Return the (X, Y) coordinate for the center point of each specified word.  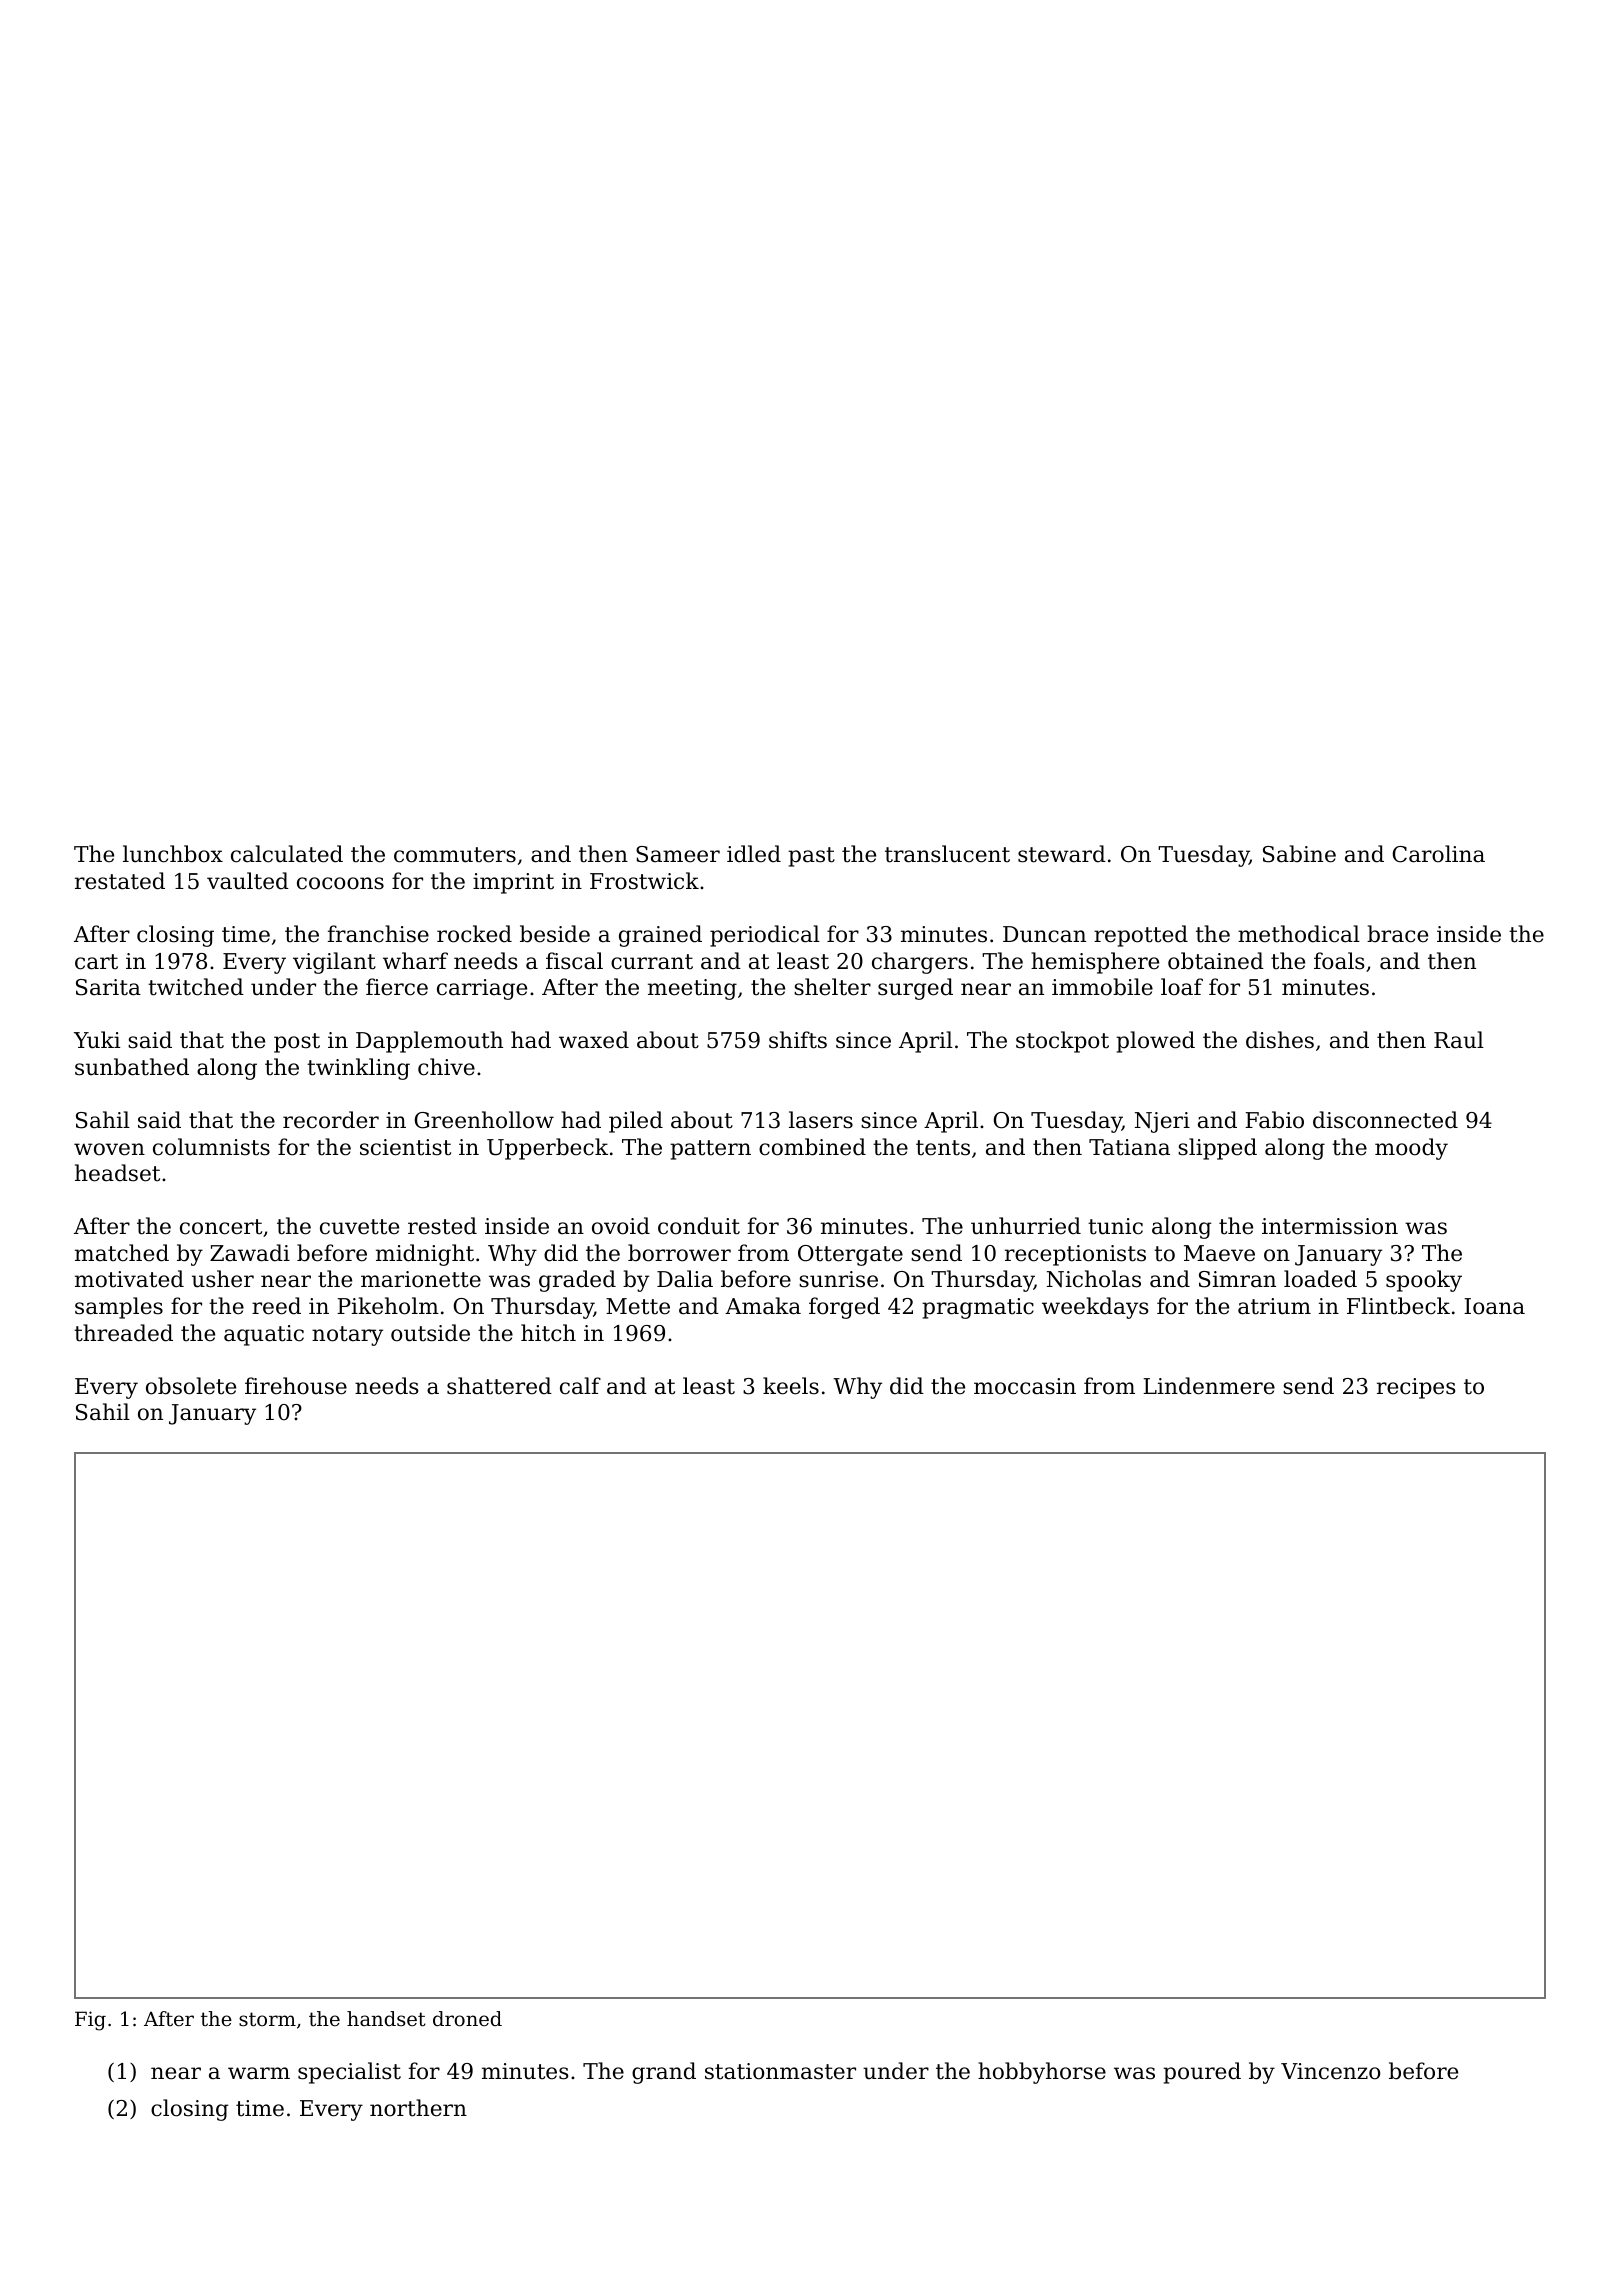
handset (386, 2019)
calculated (287, 854)
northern (418, 2108)
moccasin (1025, 1386)
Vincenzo (1330, 2071)
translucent (947, 854)
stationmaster (780, 2071)
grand (664, 2073)
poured (1202, 2073)
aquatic (264, 1335)
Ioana (1494, 1306)
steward (1062, 854)
